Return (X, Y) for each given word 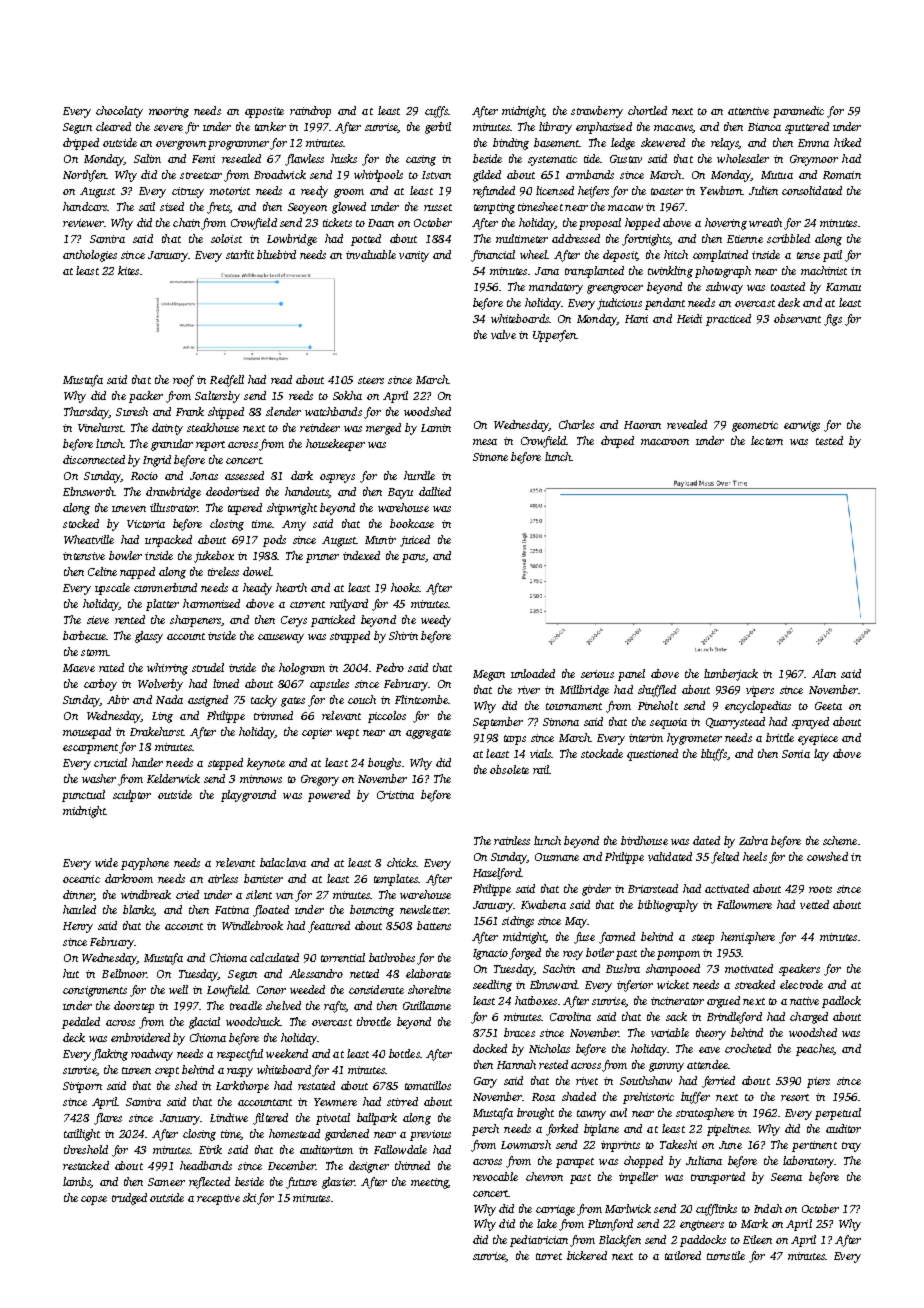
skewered (663, 142)
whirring (167, 669)
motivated (749, 968)
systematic (552, 160)
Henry (78, 927)
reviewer (83, 223)
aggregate (428, 734)
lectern (767, 440)
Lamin (436, 428)
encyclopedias (758, 707)
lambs (77, 1182)
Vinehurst (100, 427)
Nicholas (549, 1048)
